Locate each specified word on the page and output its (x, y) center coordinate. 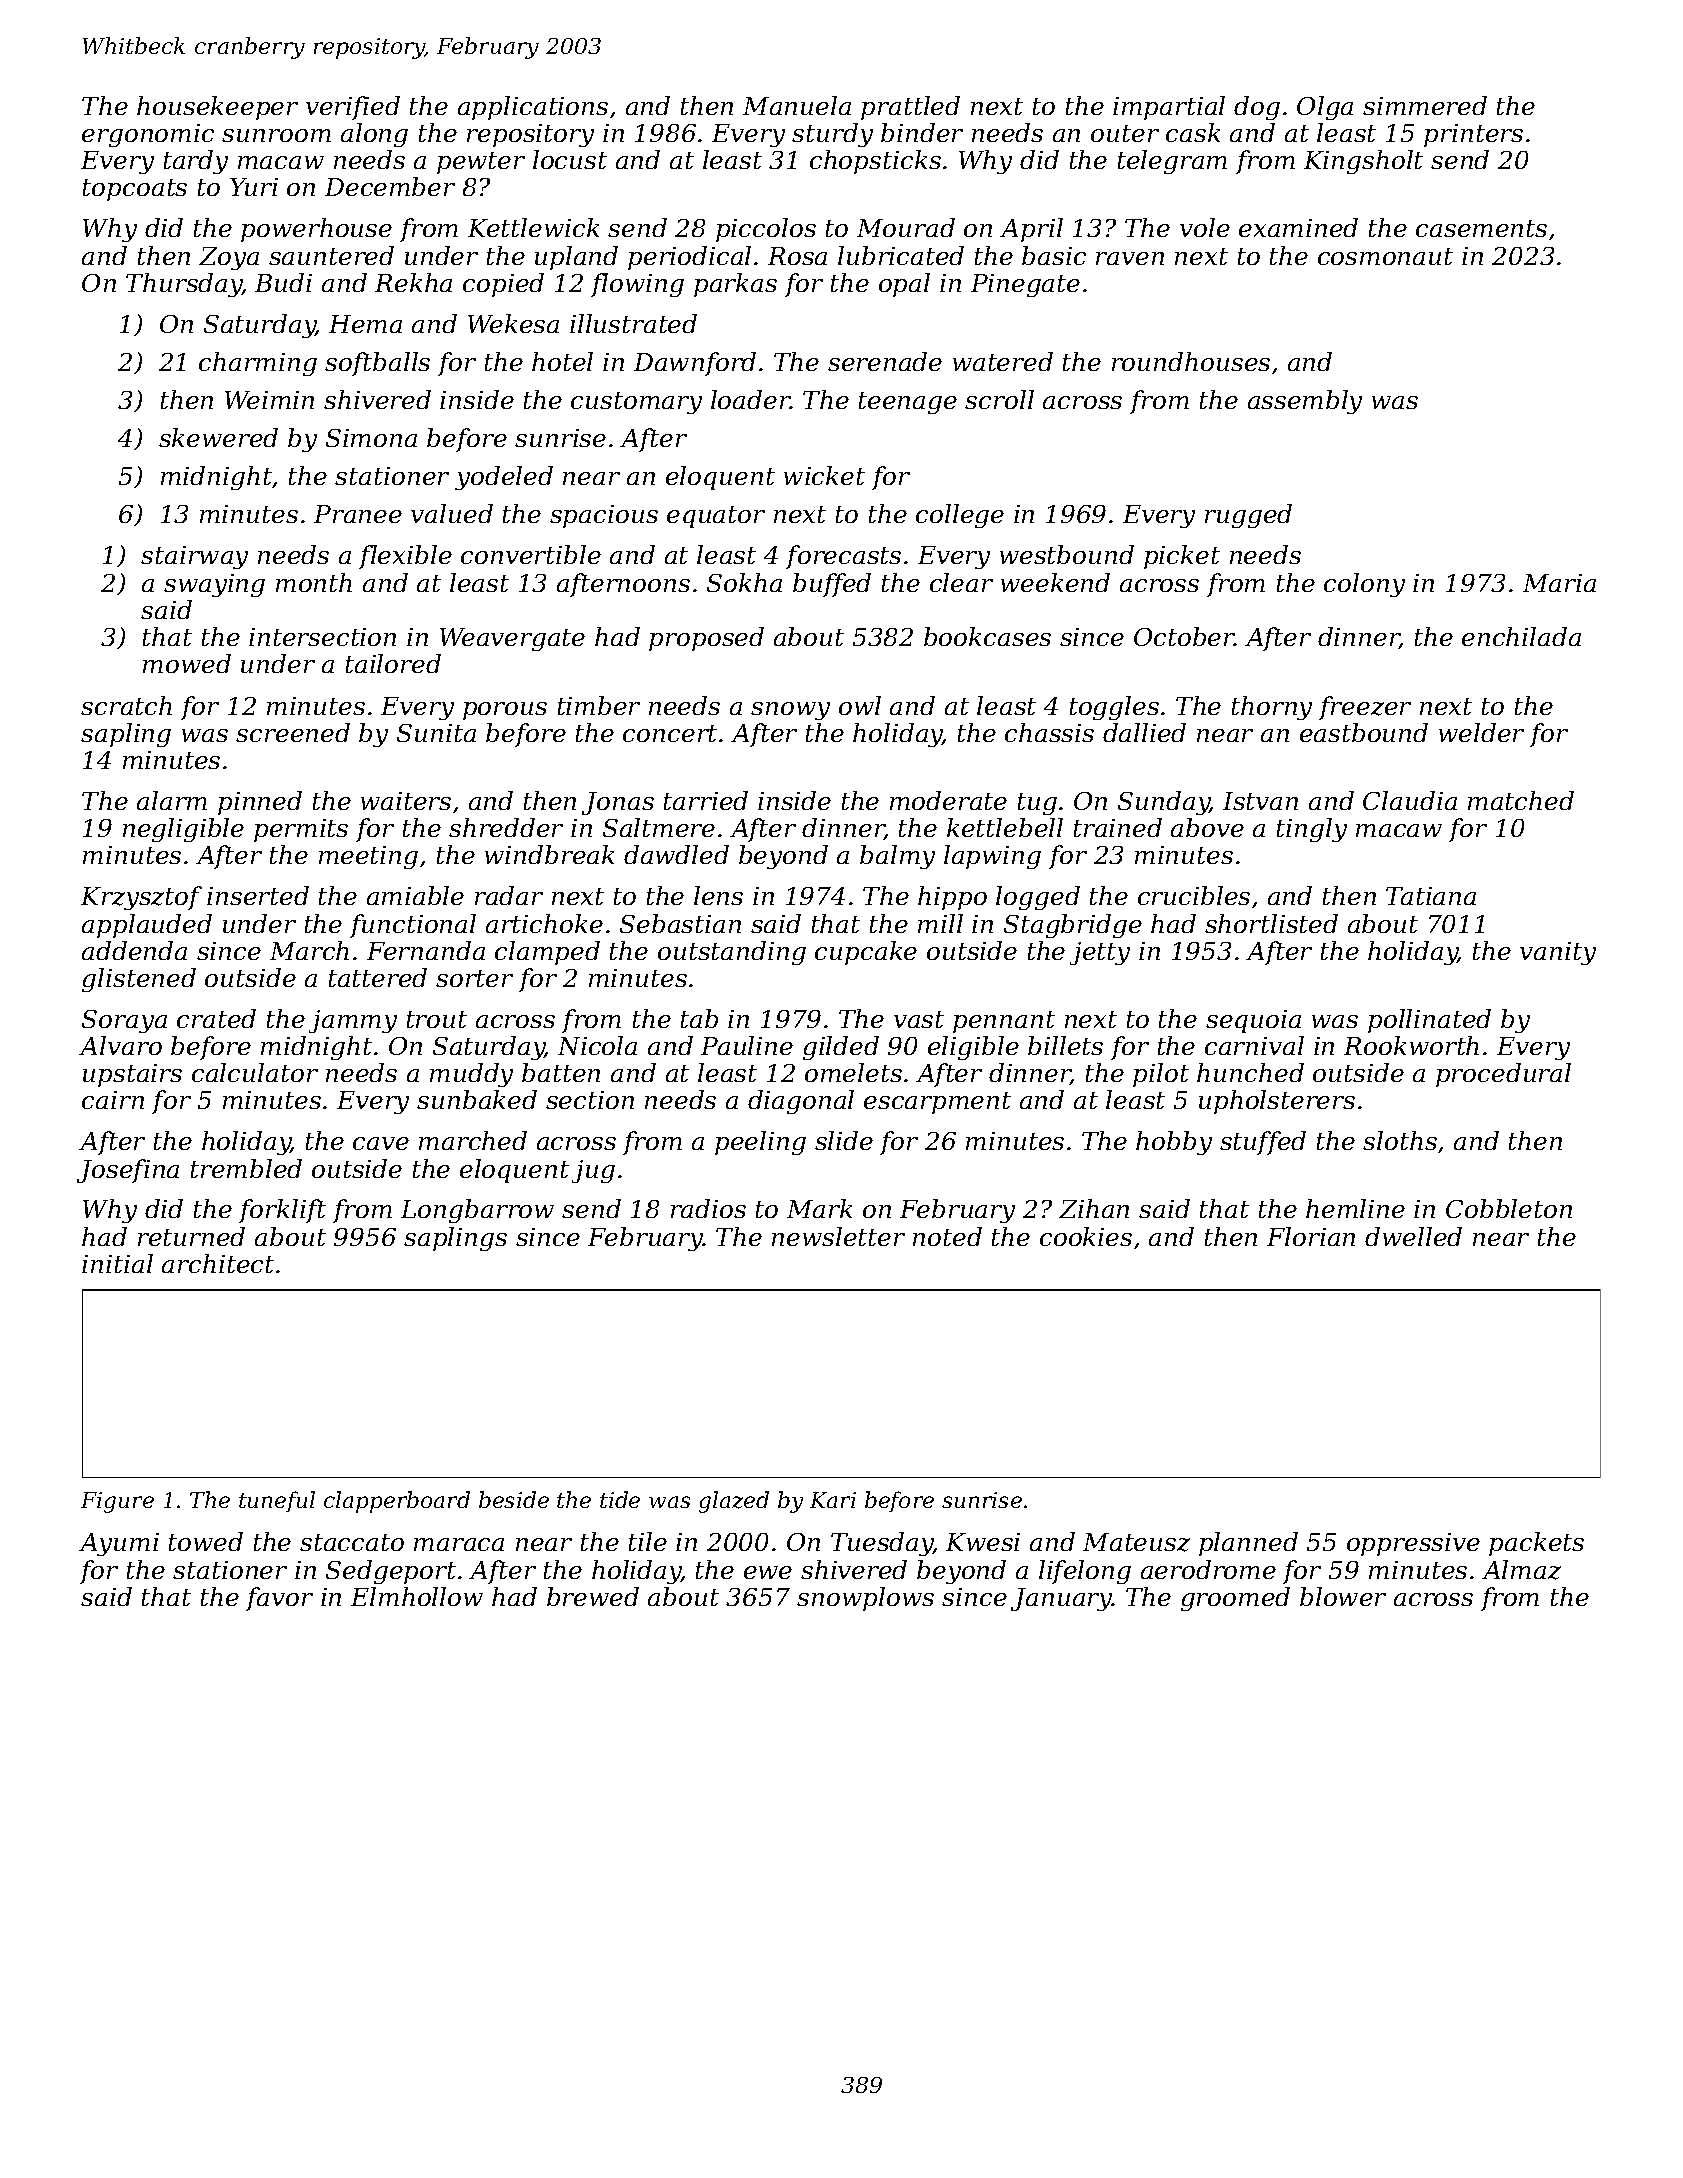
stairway (194, 557)
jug (593, 1171)
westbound (1067, 554)
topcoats (135, 190)
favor (279, 1599)
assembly (1305, 402)
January (1061, 1599)
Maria (1559, 583)
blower (1343, 1596)
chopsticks (875, 162)
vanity (1558, 953)
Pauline (747, 1045)
